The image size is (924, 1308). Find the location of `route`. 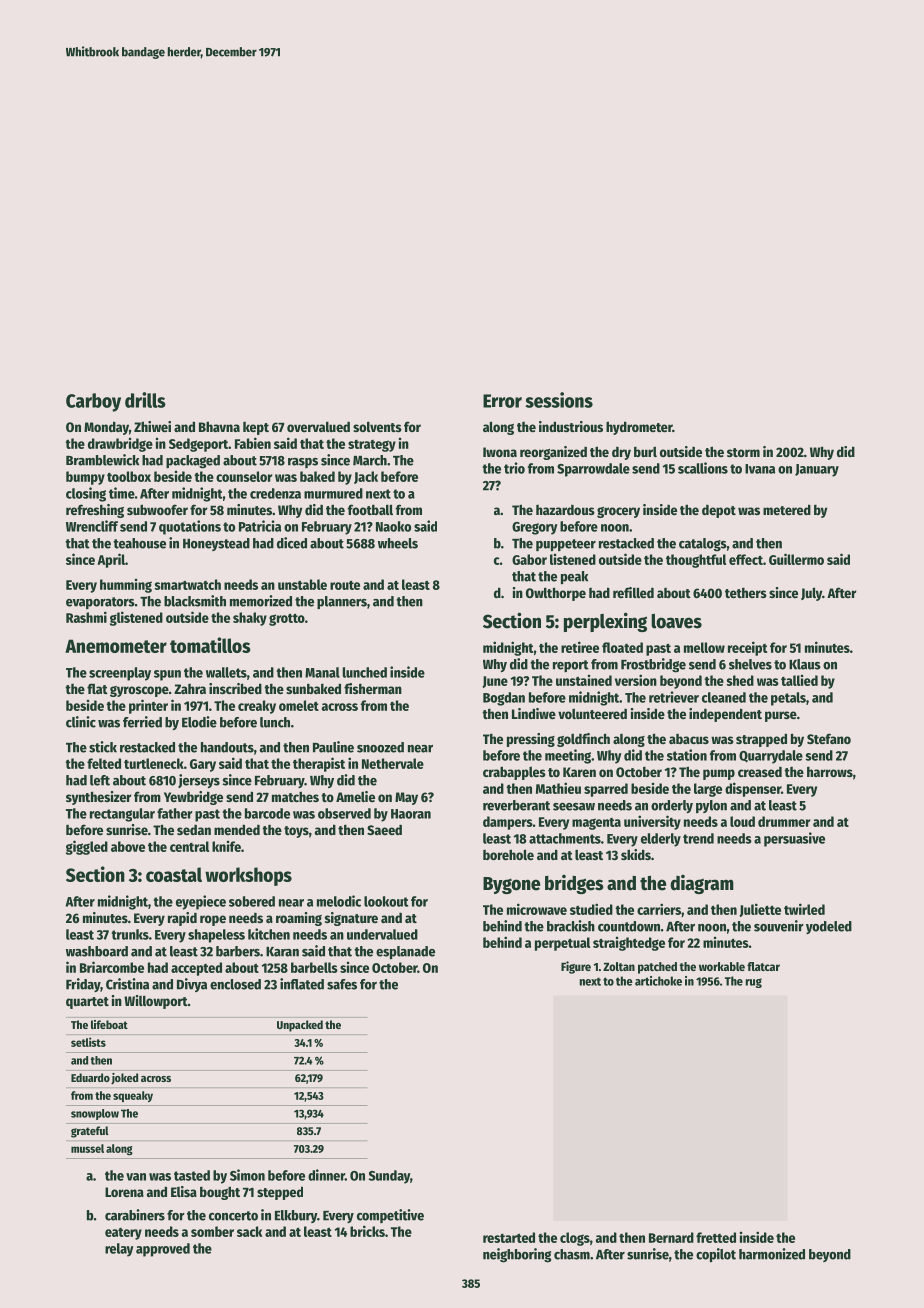

route is located at coordinates (345, 585).
